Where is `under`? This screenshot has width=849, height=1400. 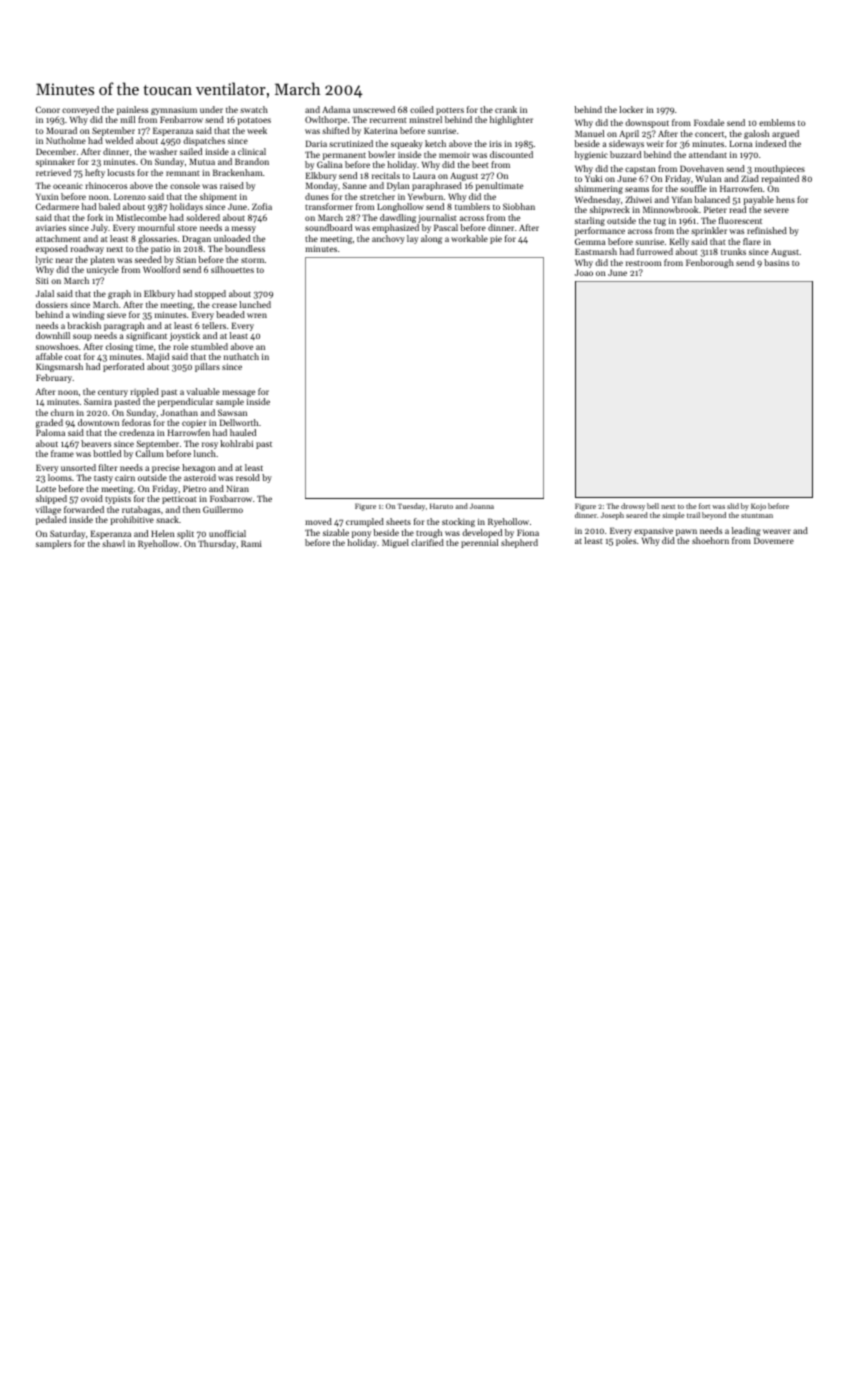
under is located at coordinates (211, 109).
